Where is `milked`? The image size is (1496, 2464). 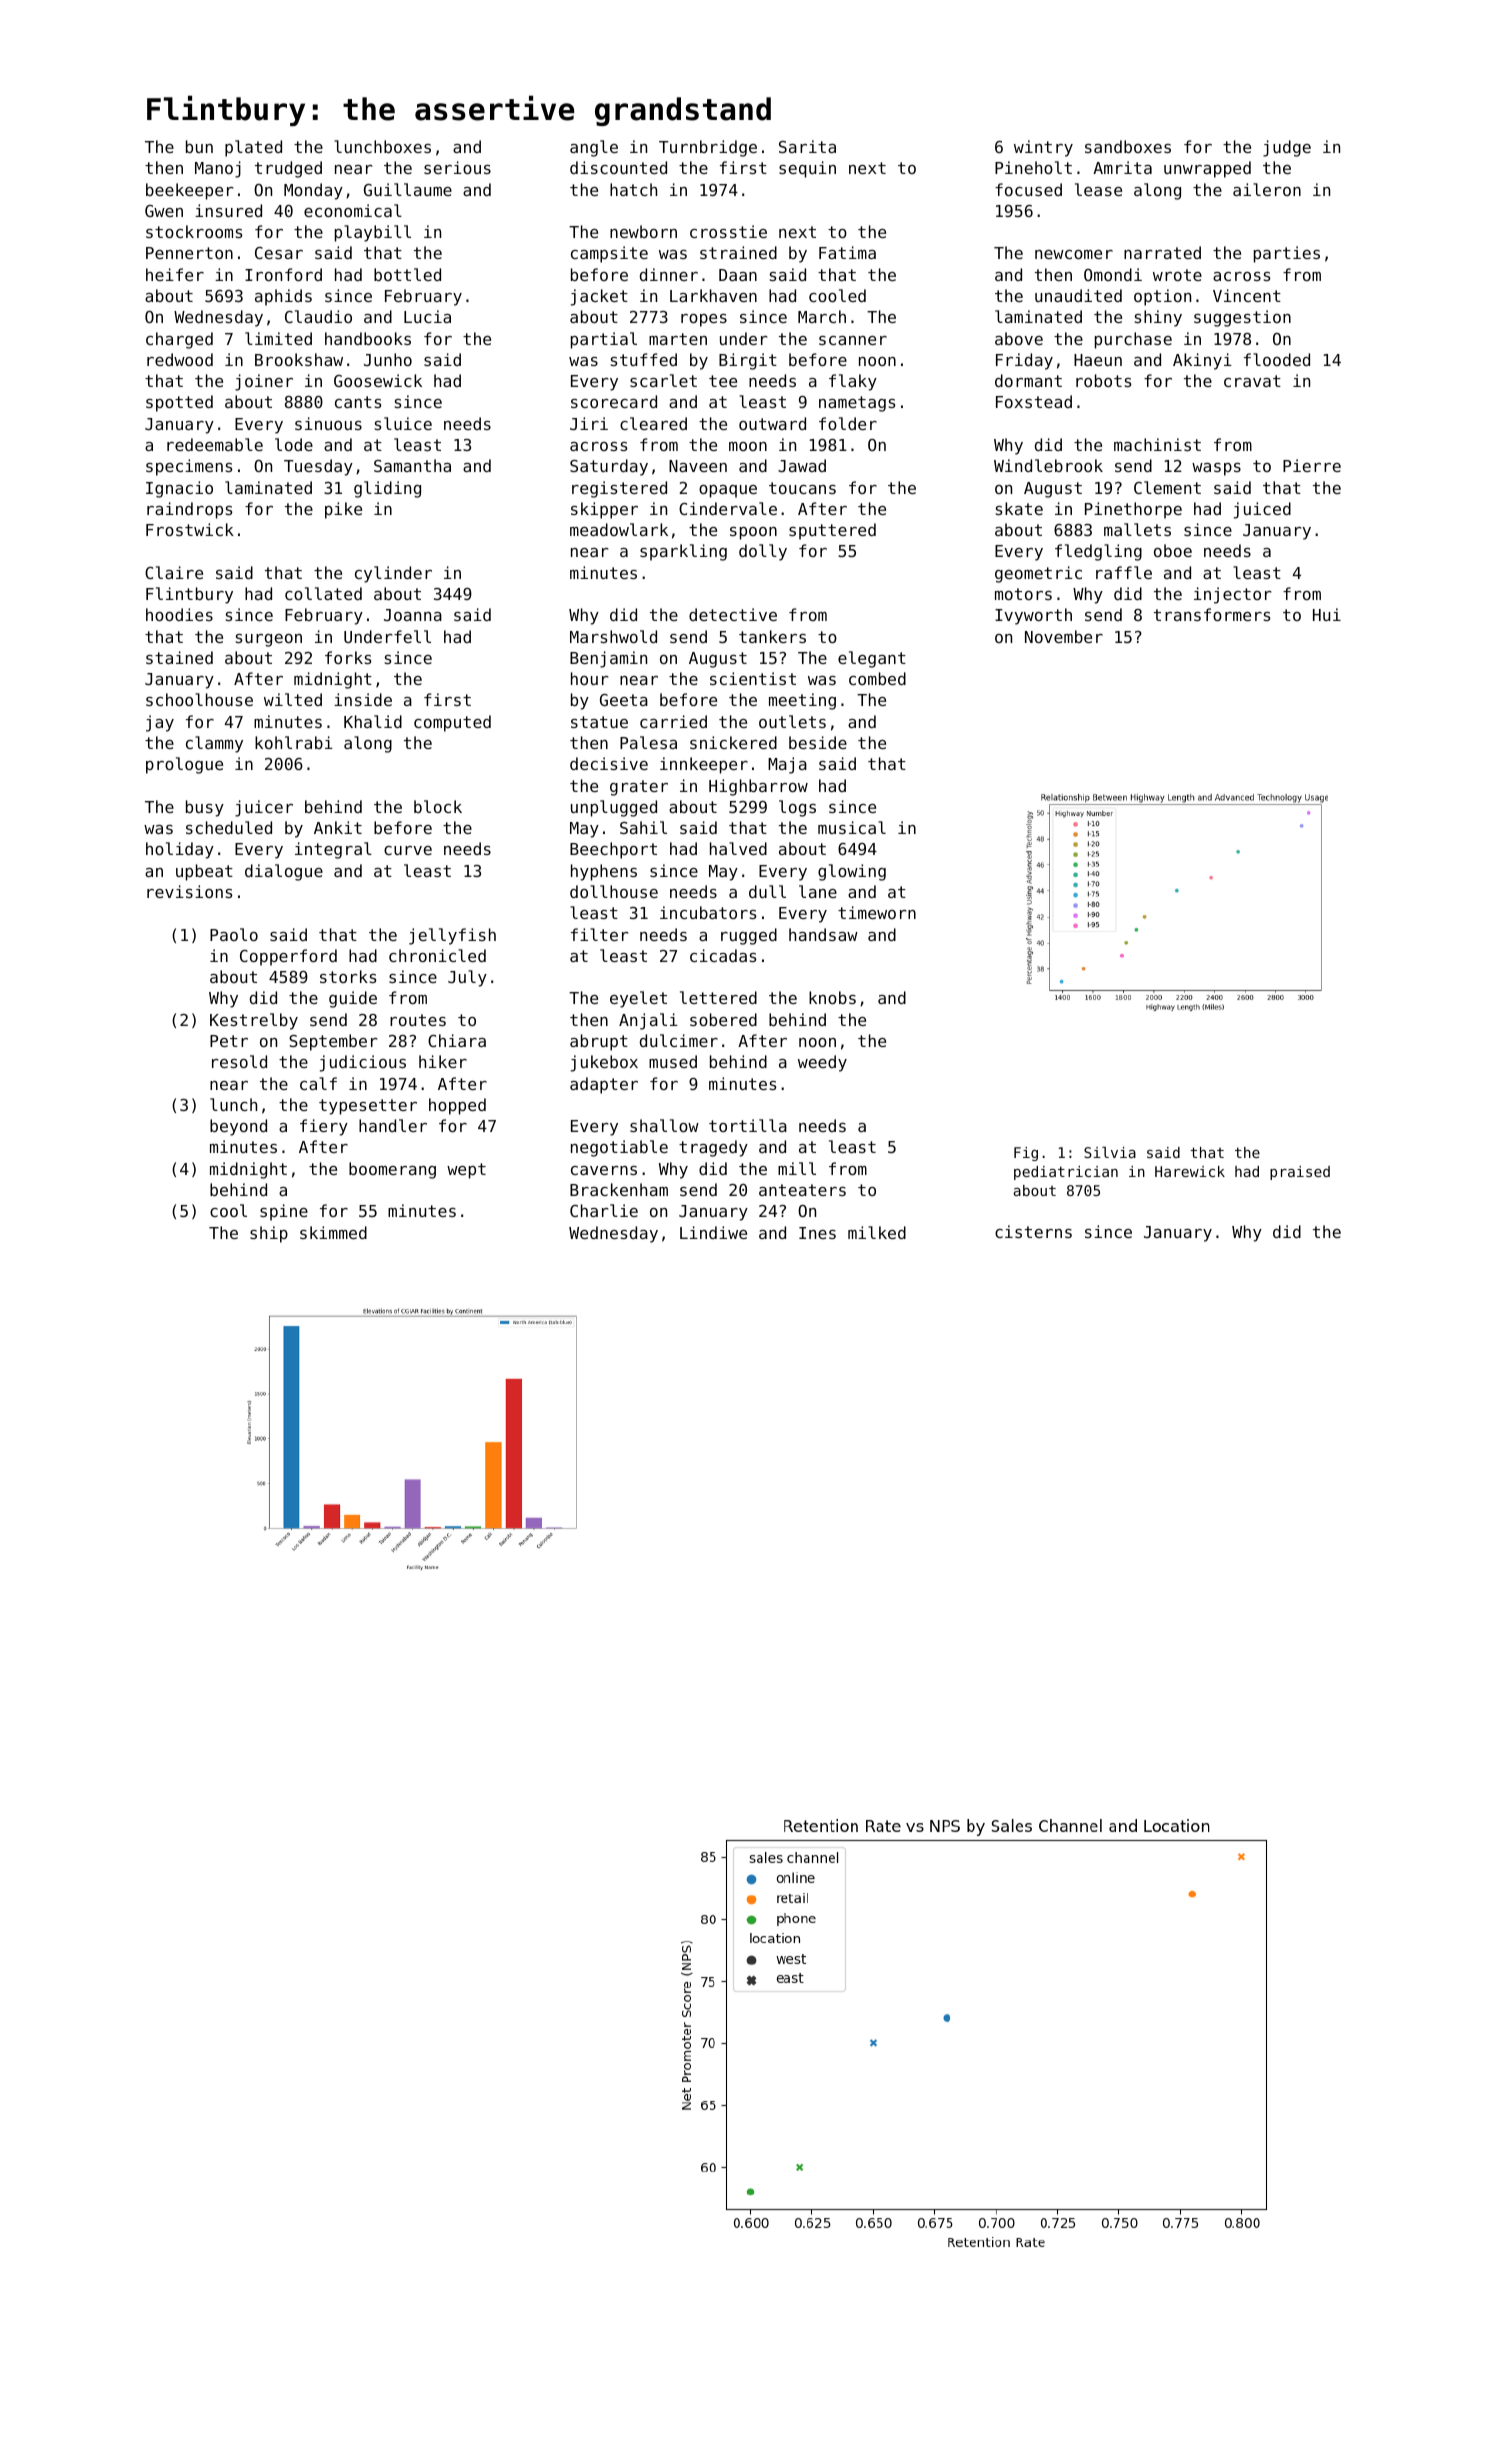 milked is located at coordinates (877, 1232).
